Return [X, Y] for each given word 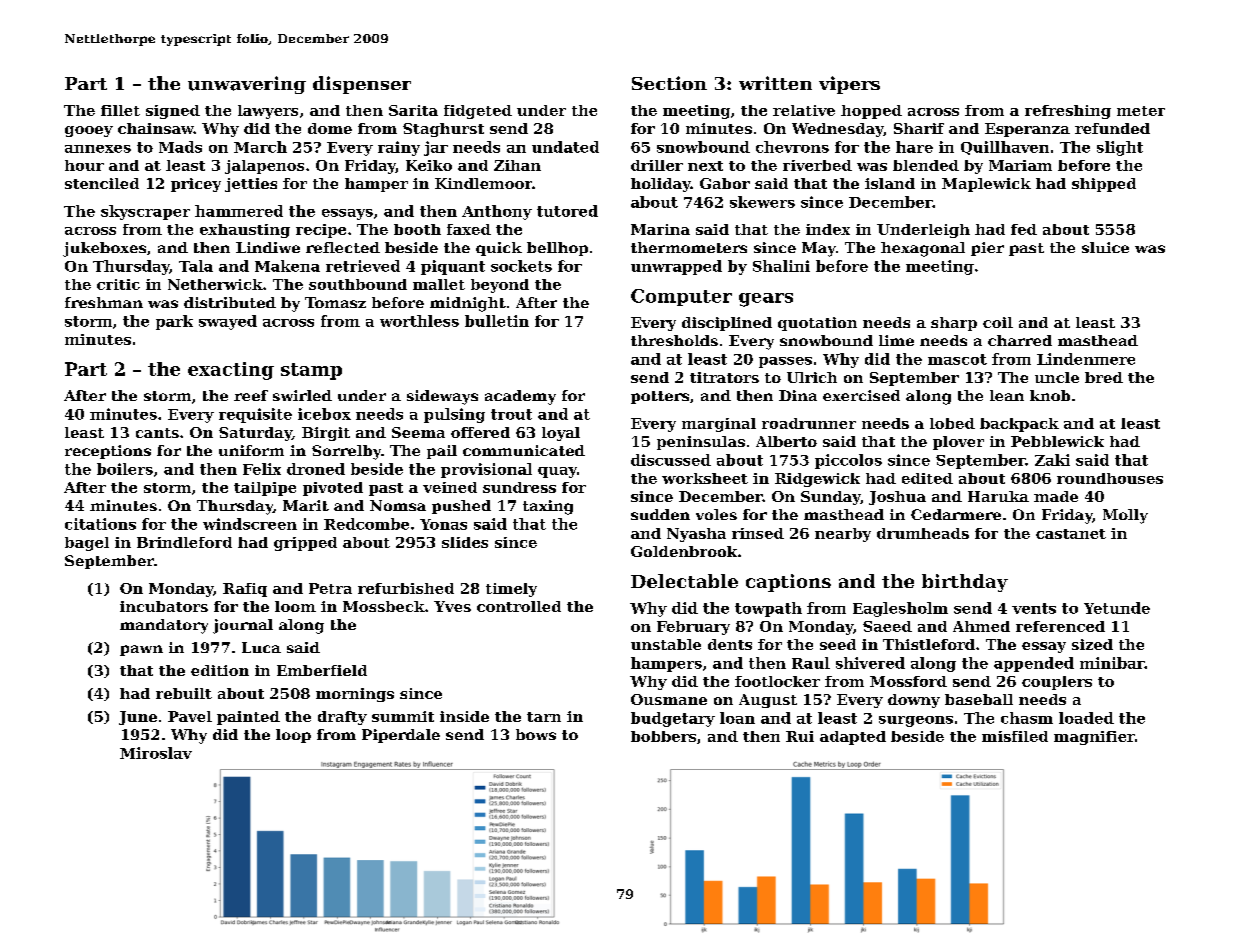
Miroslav [156, 753]
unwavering [247, 85]
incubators [164, 606]
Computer [681, 297]
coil [998, 322]
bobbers [663, 736]
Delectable [684, 581]
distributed [230, 302]
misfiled [1015, 736]
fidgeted [478, 112]
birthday [965, 583]
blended [926, 165]
